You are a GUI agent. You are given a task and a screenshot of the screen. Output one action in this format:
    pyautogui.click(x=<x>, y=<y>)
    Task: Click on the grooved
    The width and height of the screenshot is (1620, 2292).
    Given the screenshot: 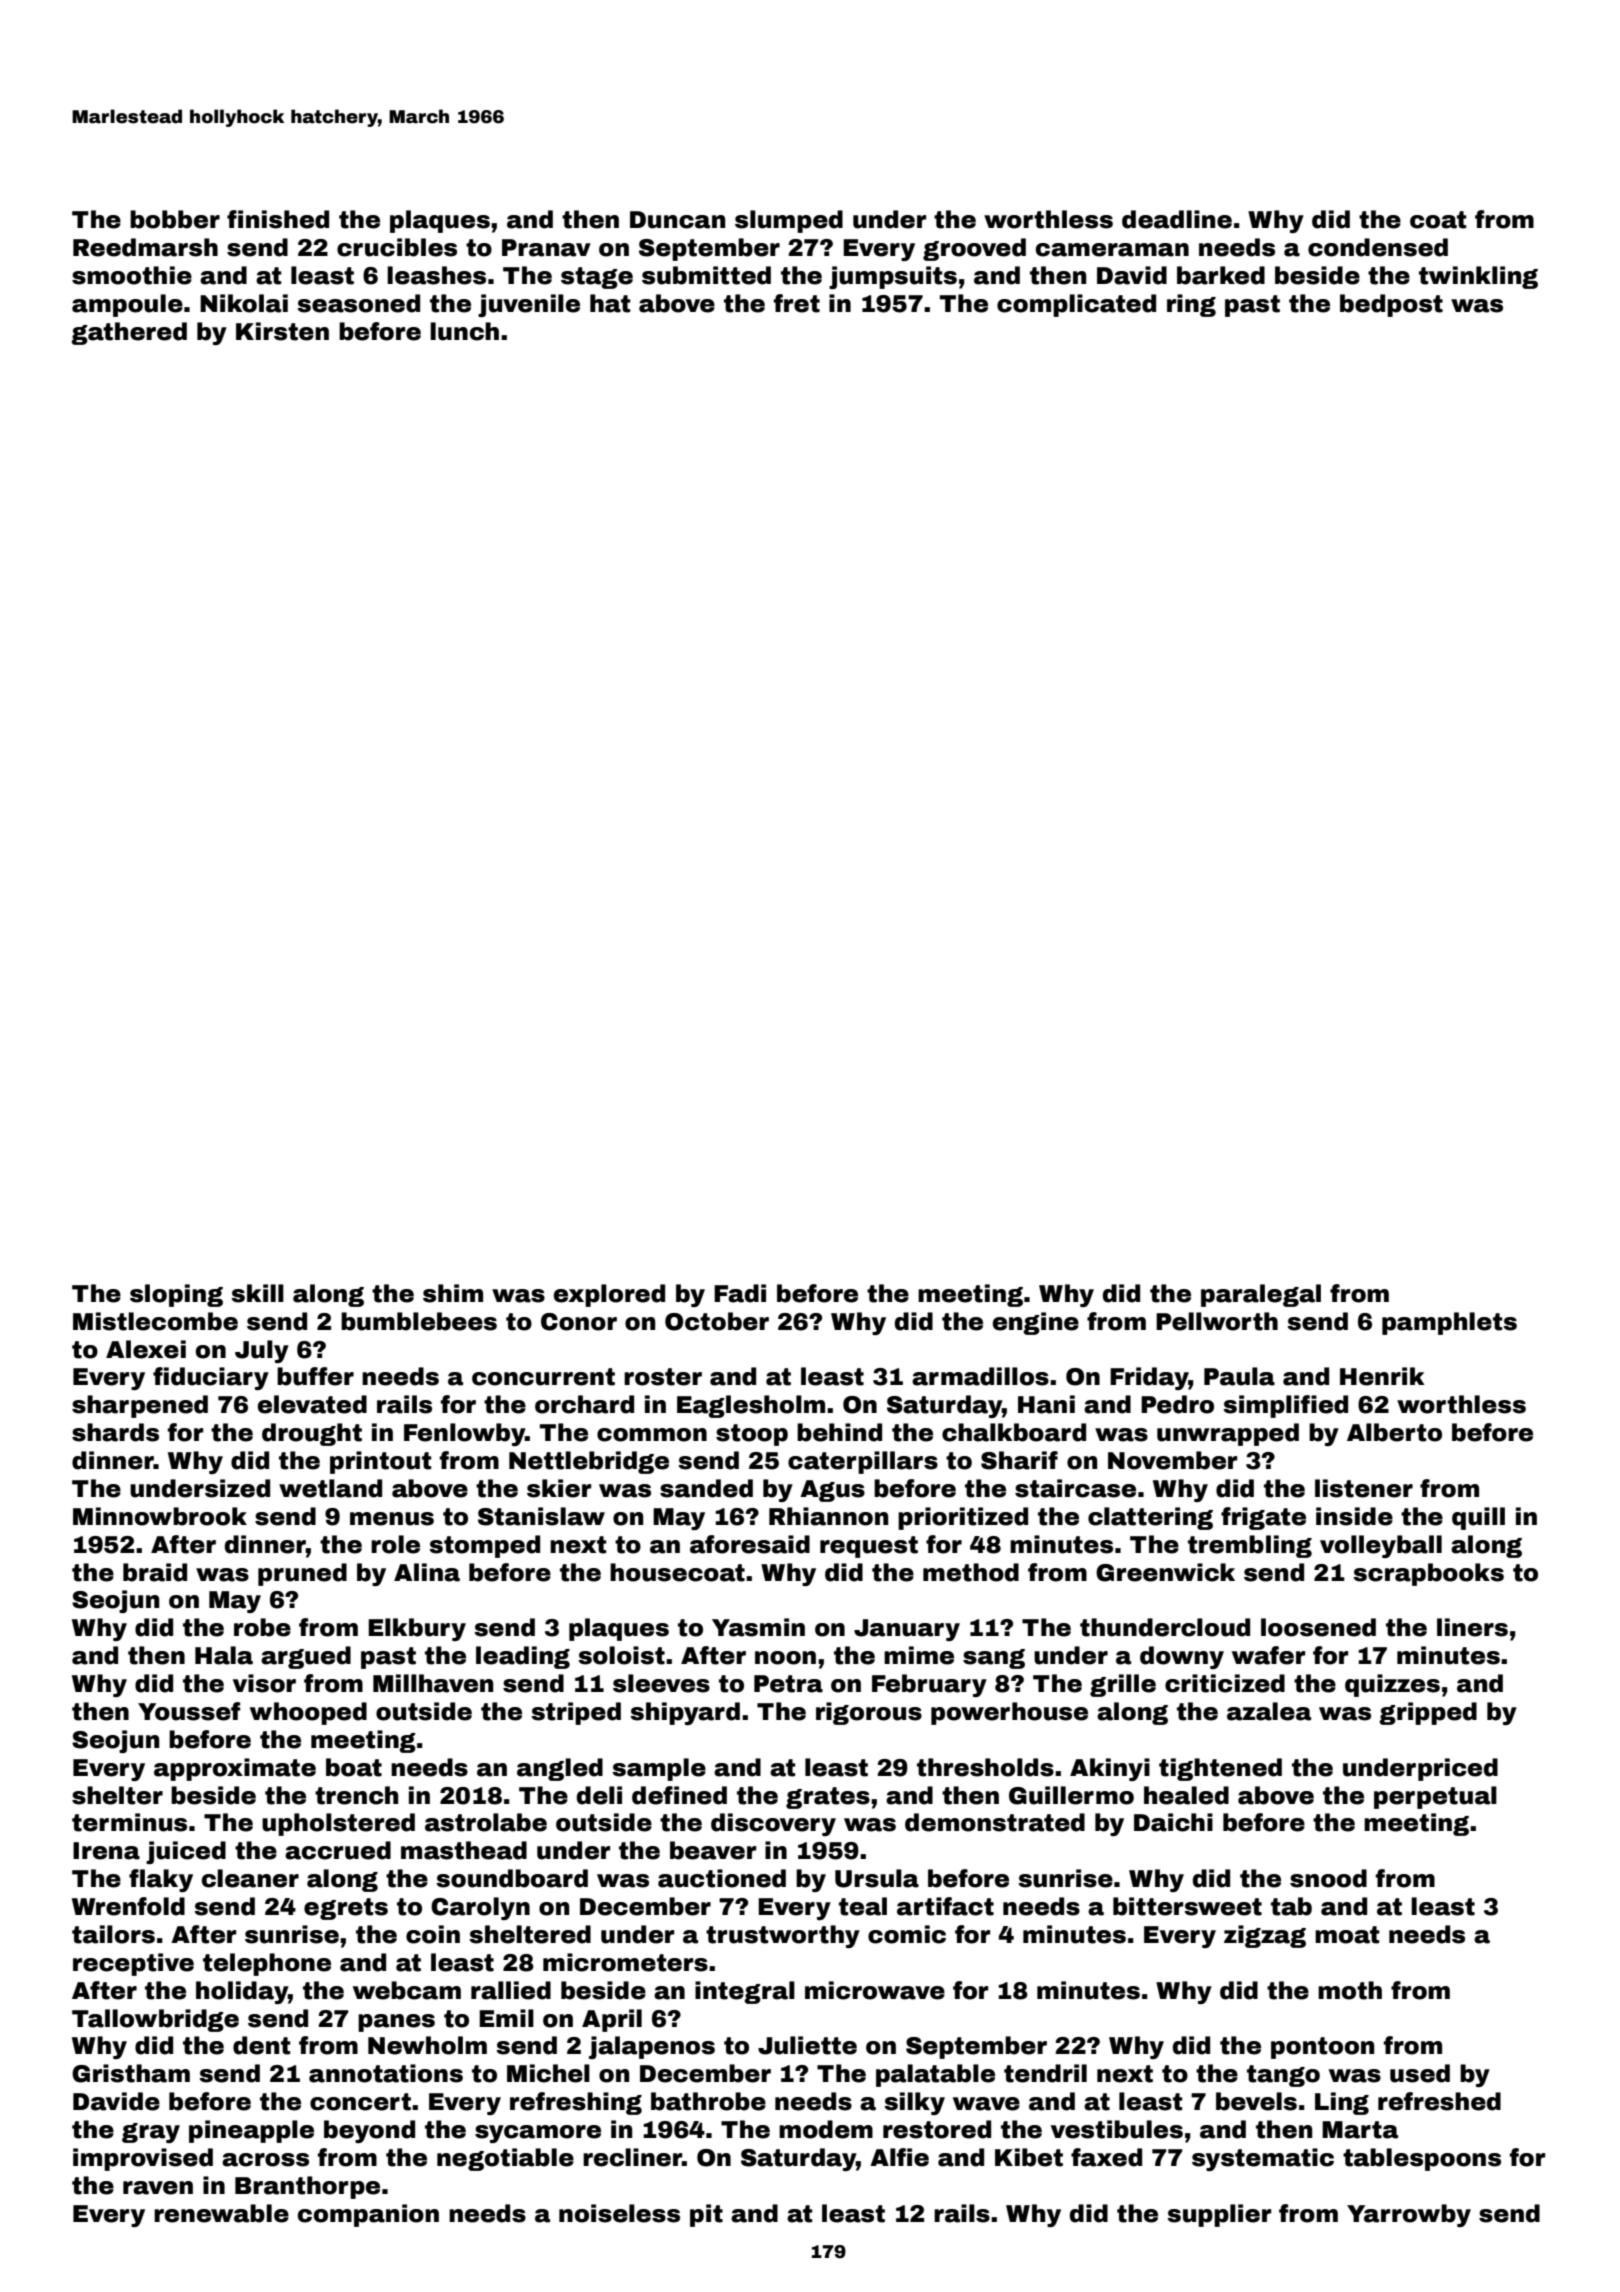 What is the action you would take?
    pyautogui.click(x=974, y=249)
